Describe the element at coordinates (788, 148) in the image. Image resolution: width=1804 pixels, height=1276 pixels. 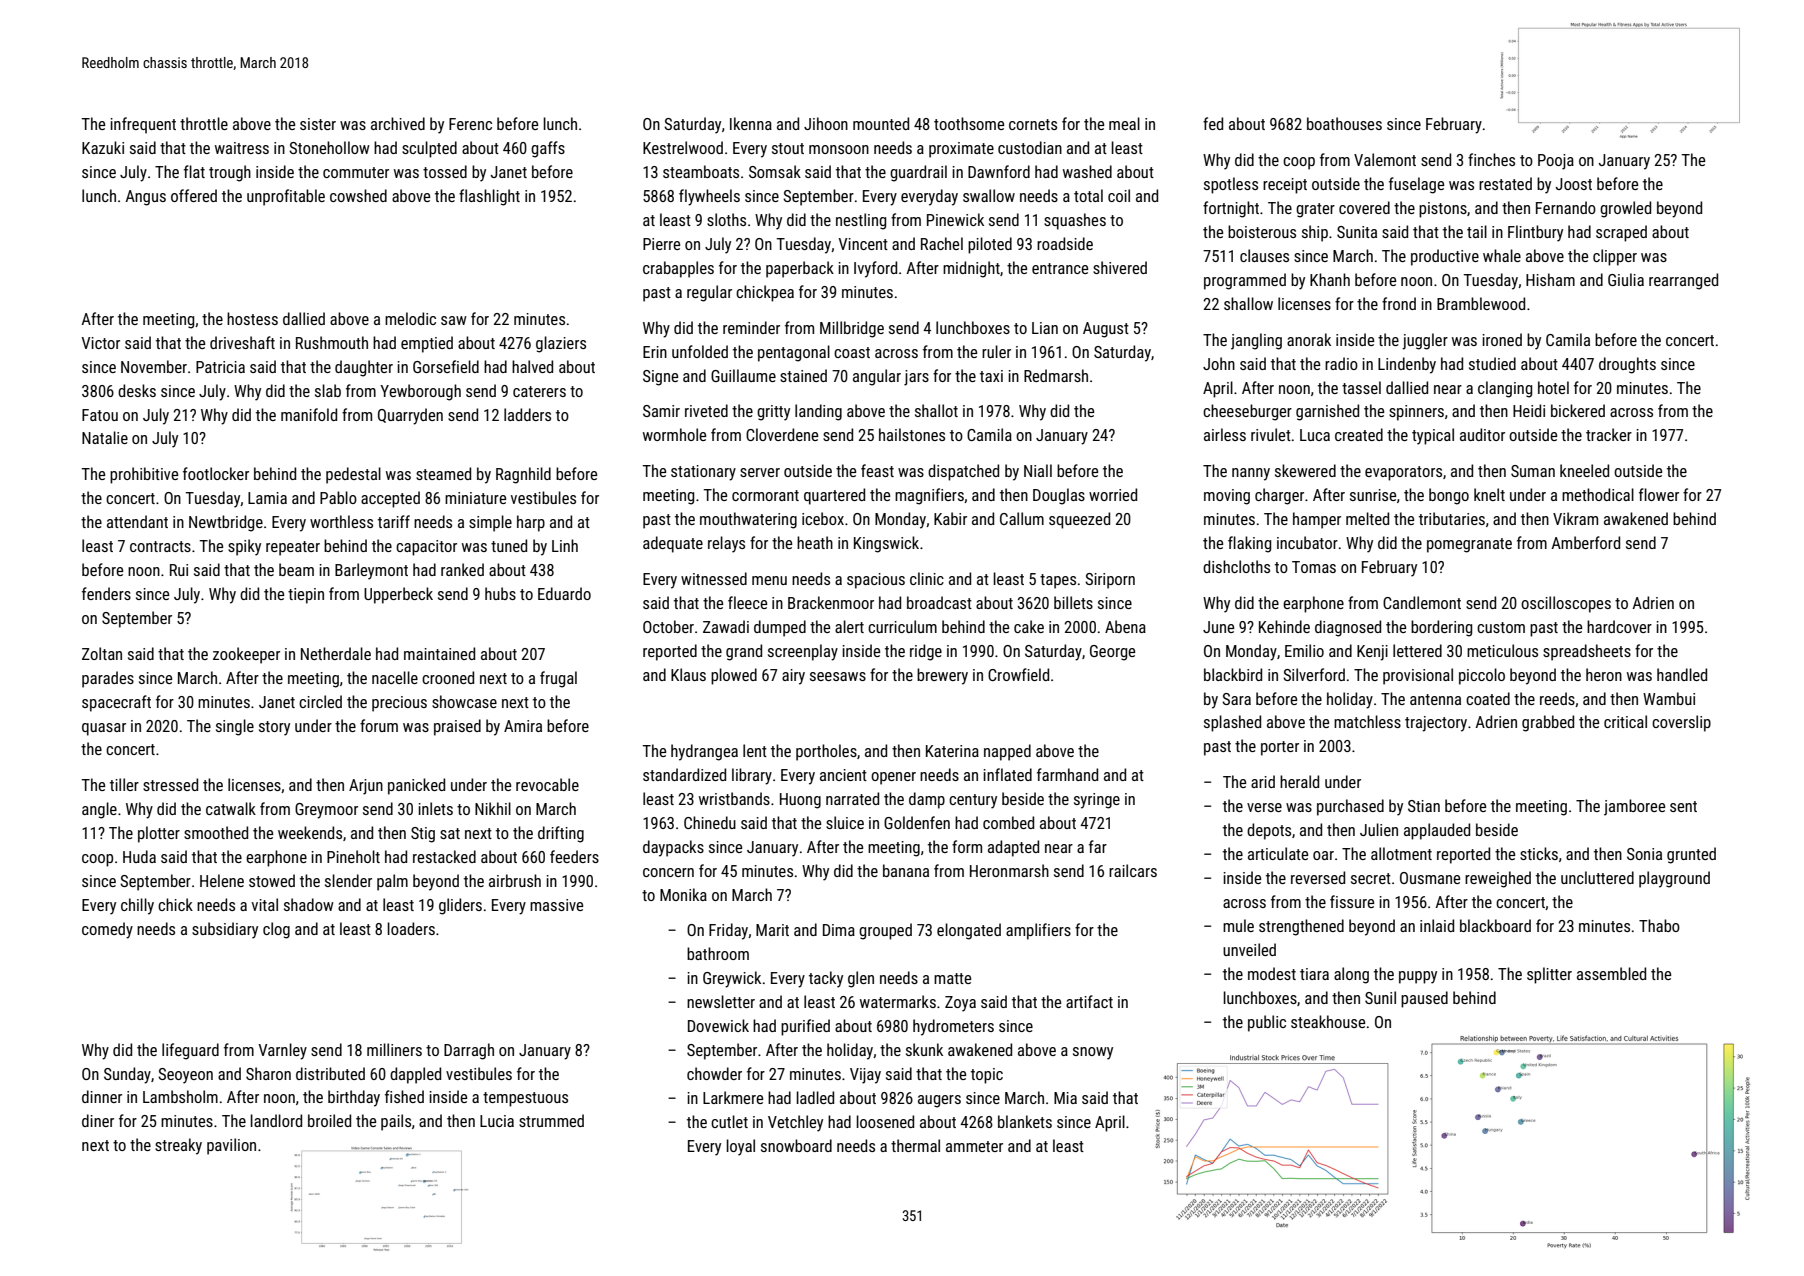
I see `stout` at that location.
